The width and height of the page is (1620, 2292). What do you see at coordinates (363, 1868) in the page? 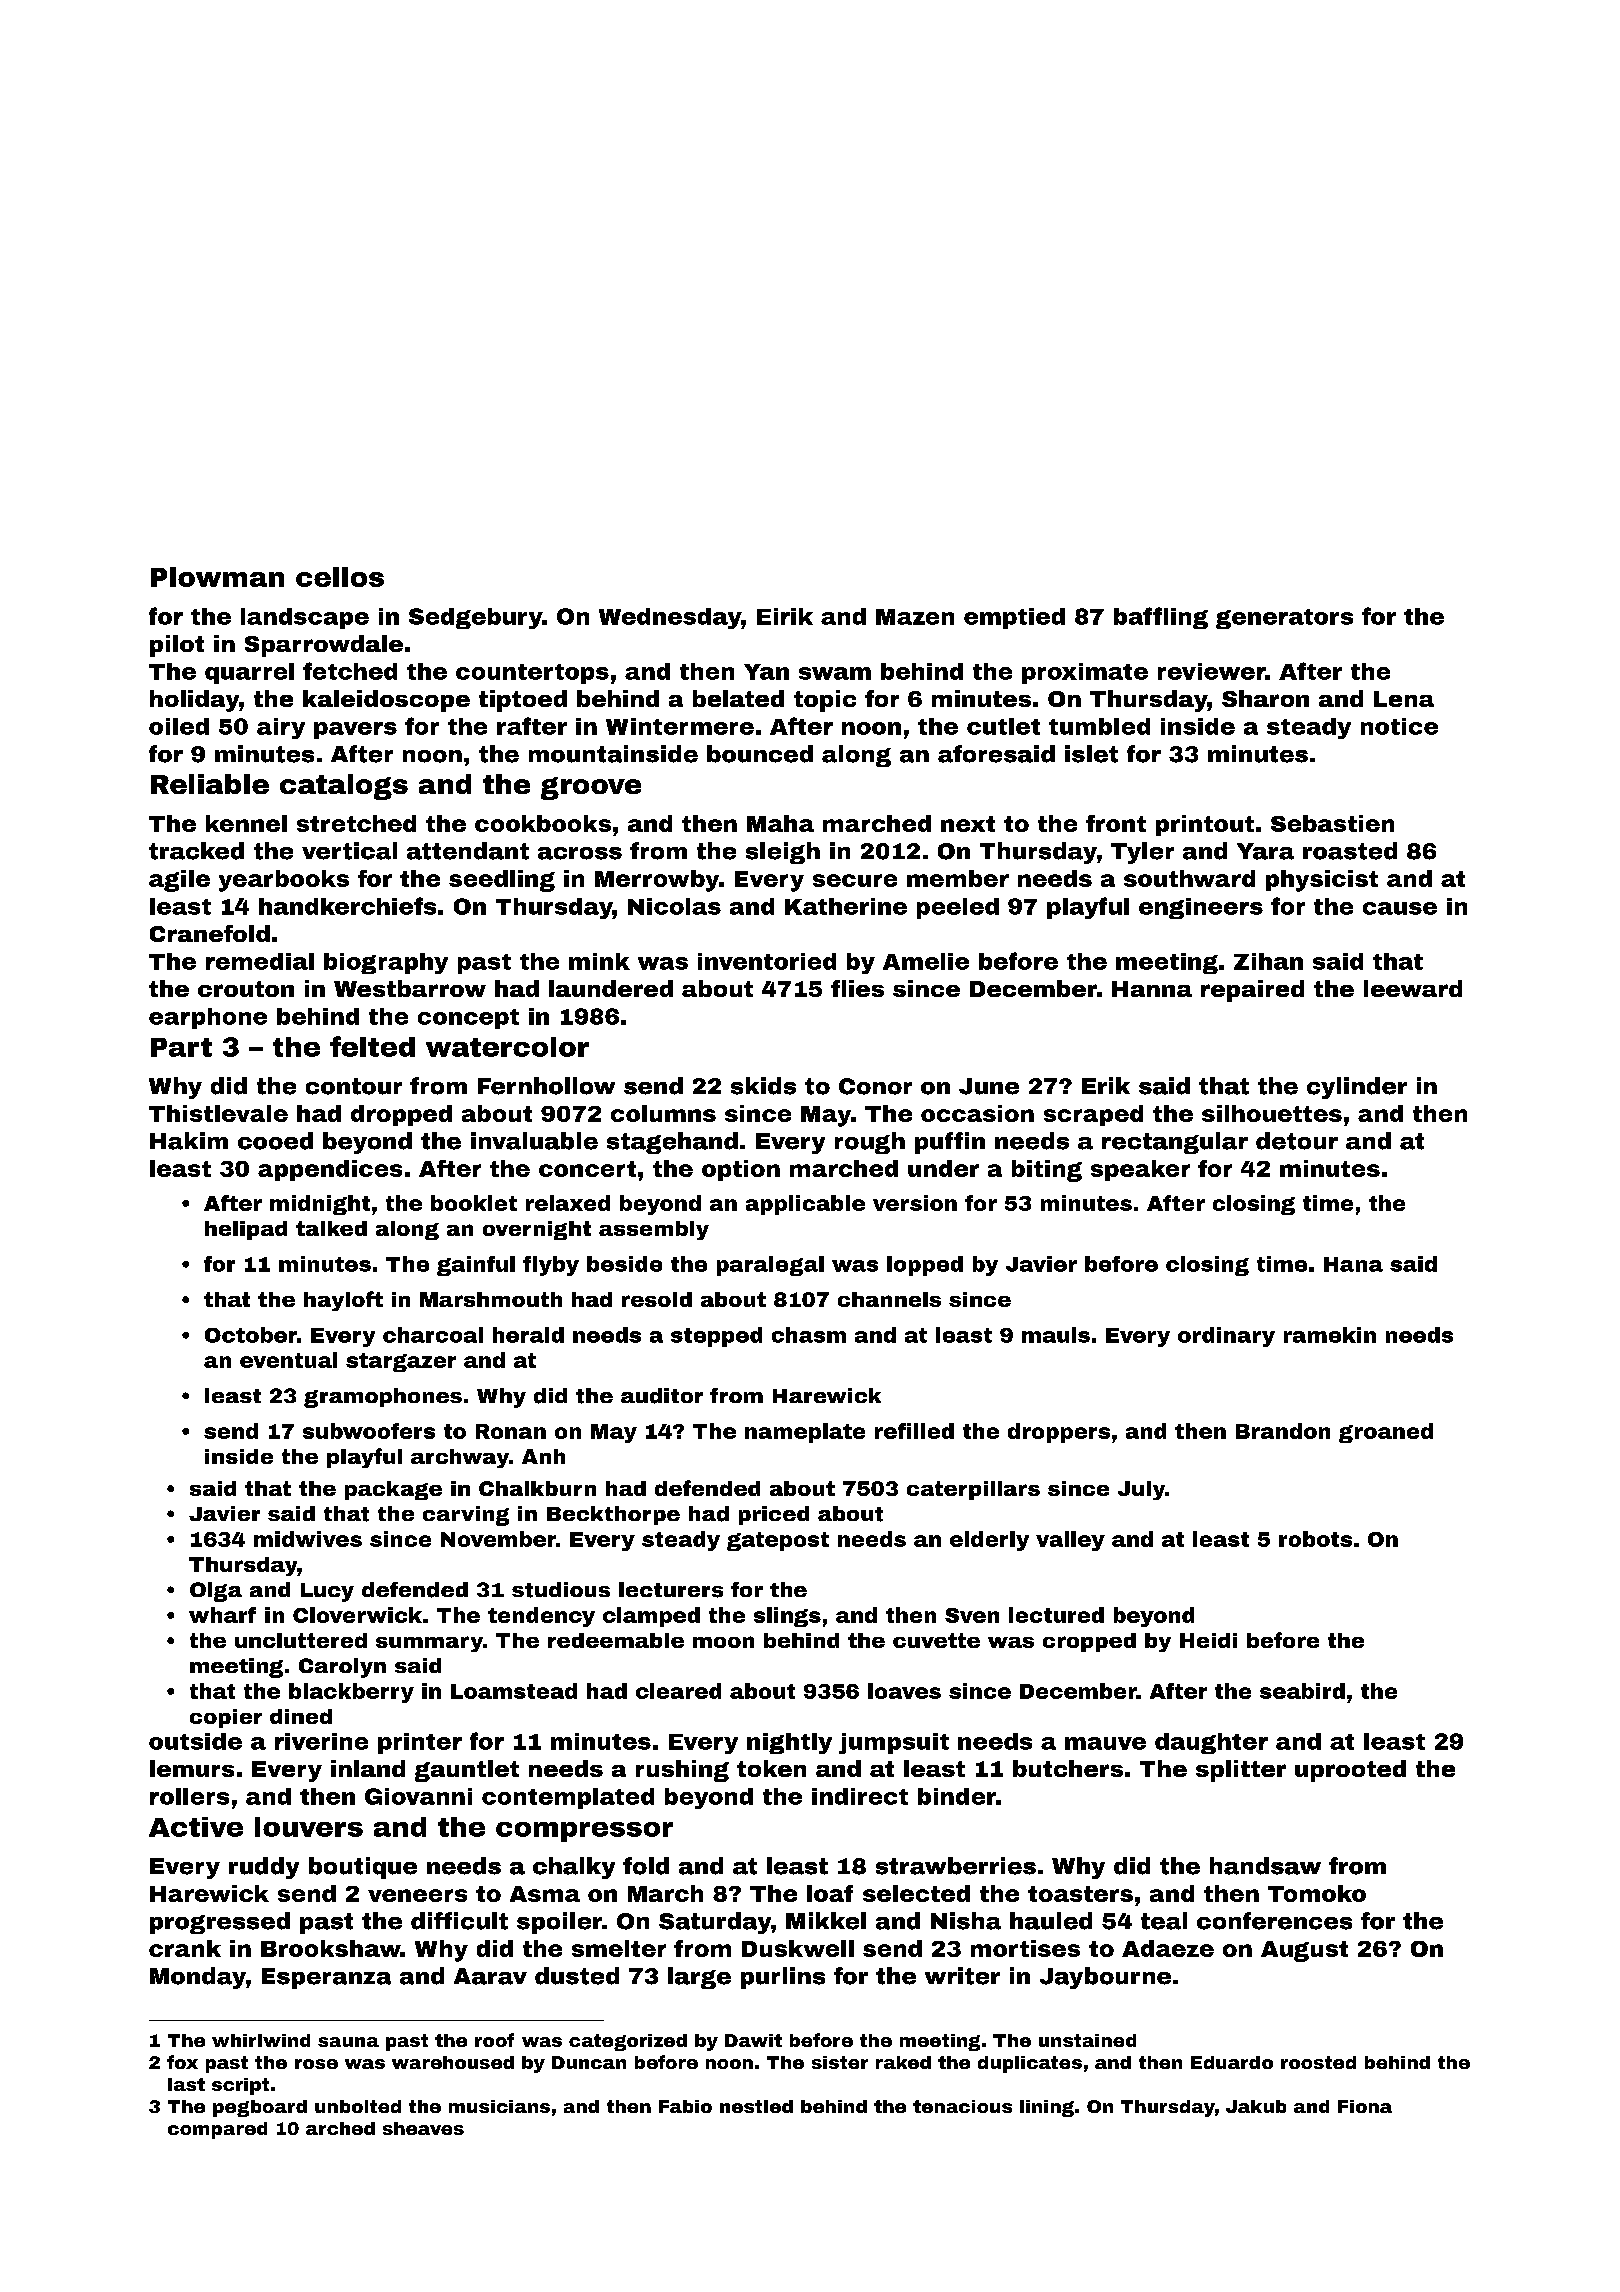
I see `boutique` at bounding box center [363, 1868].
